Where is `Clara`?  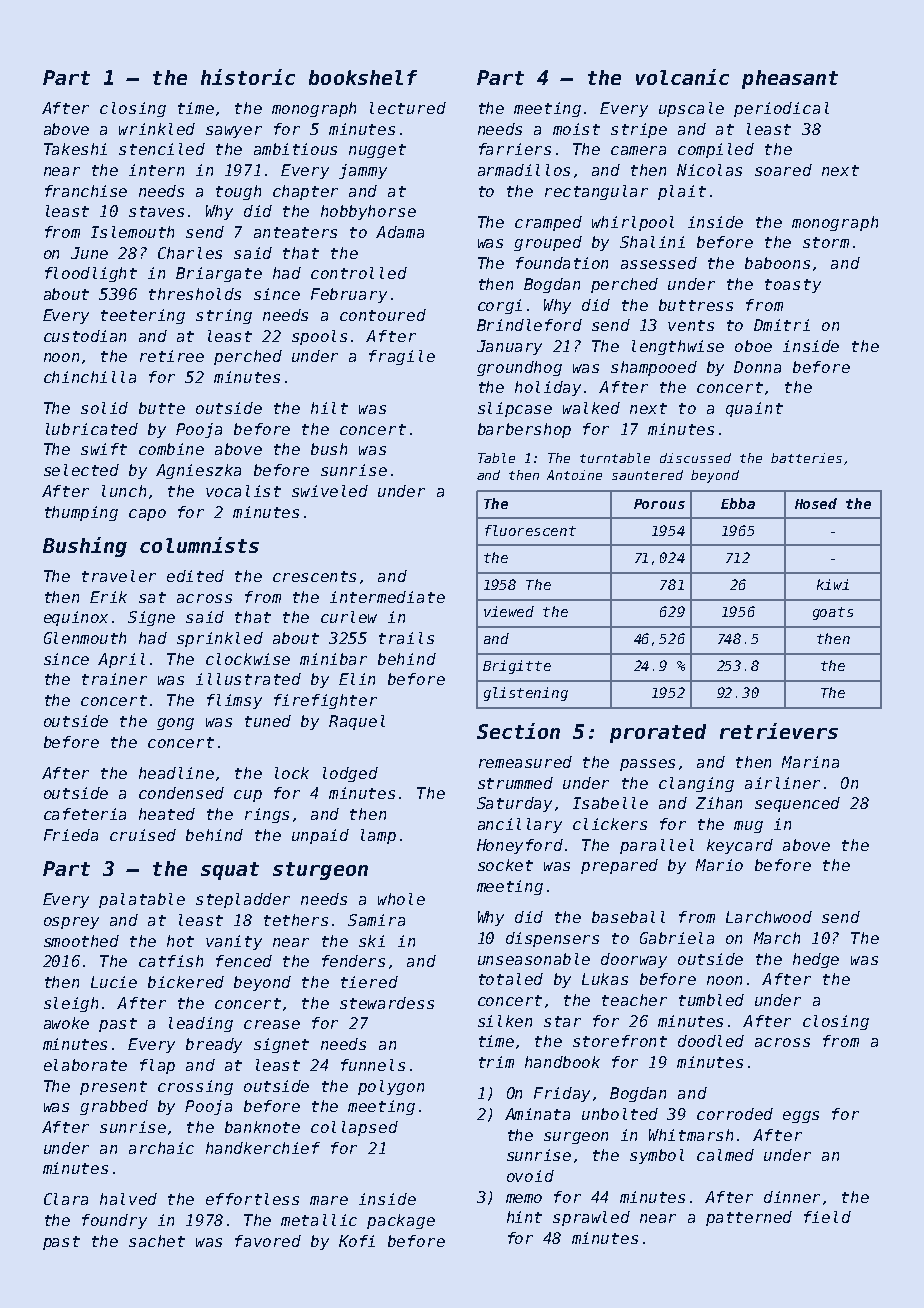
Clara is located at coordinates (66, 1199).
